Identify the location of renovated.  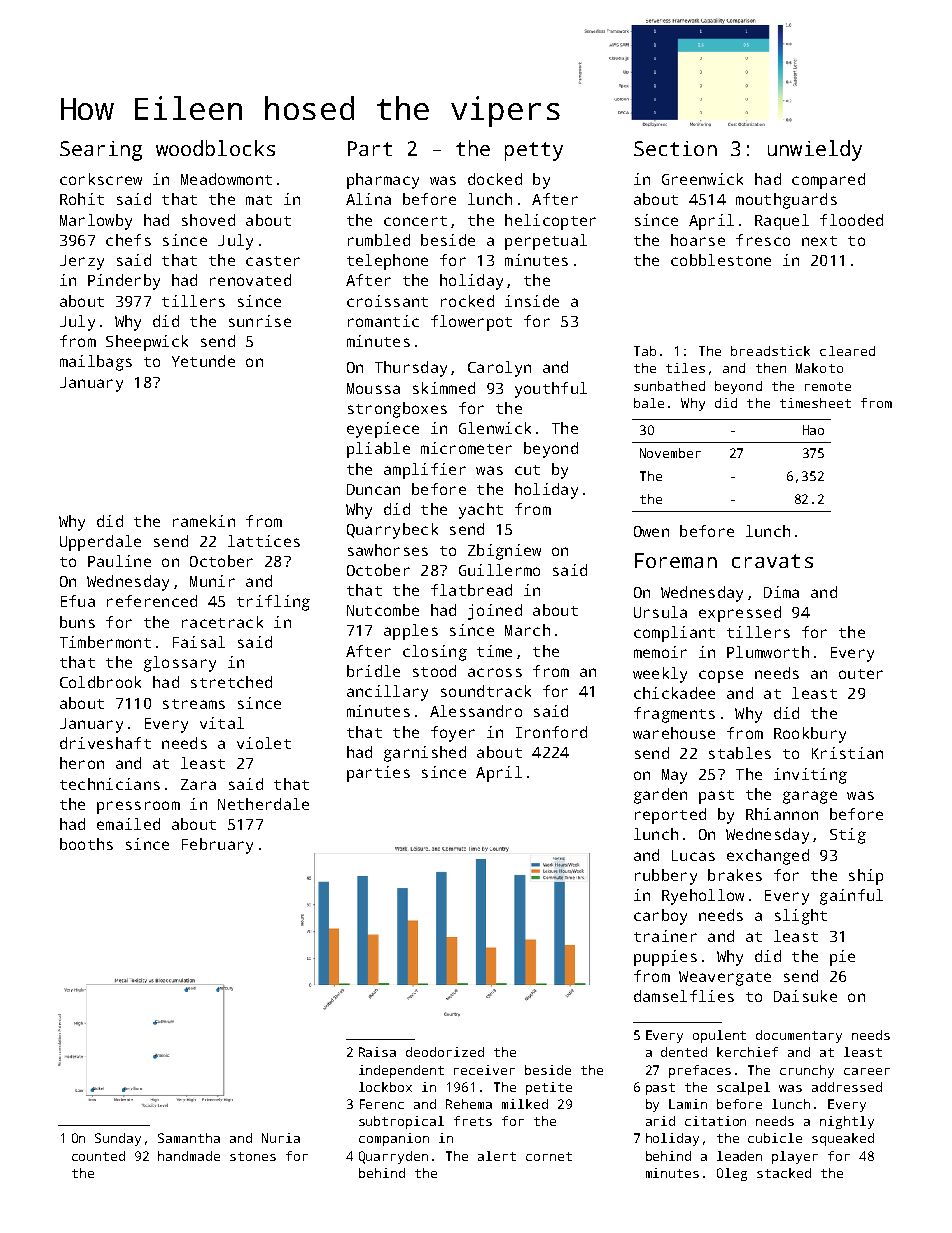
(250, 280).
